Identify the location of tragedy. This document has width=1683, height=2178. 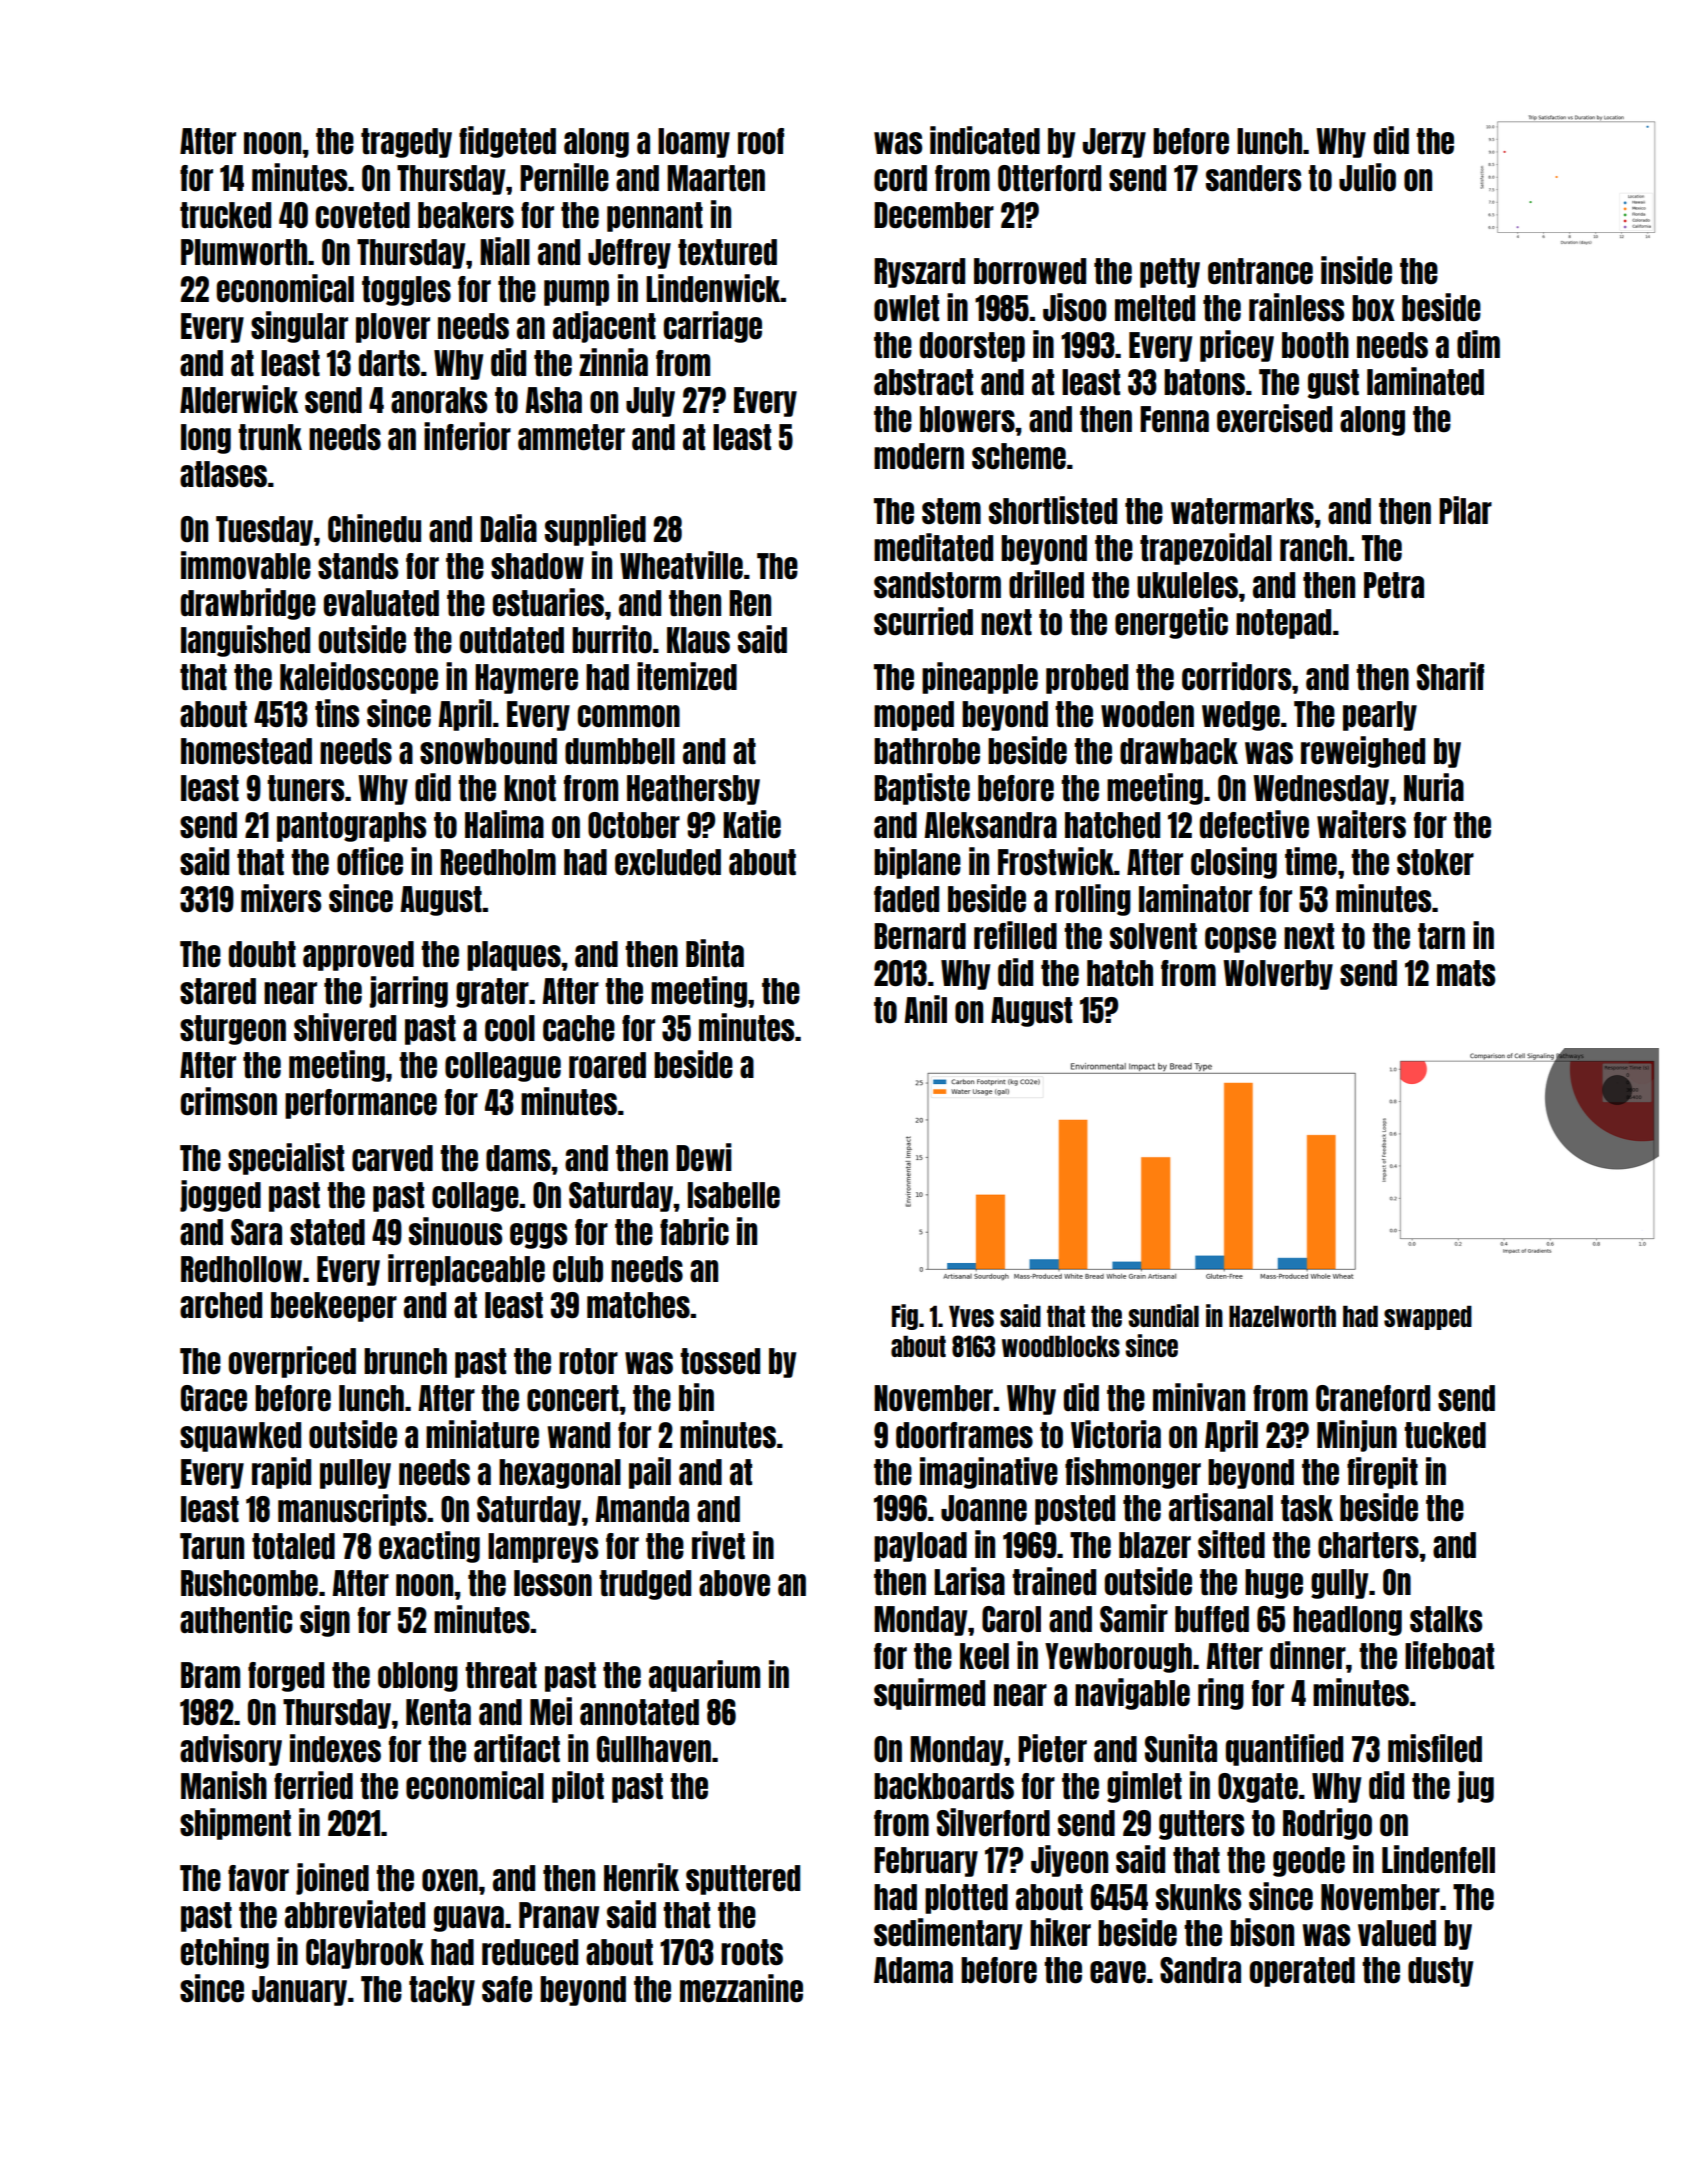
(406, 143).
